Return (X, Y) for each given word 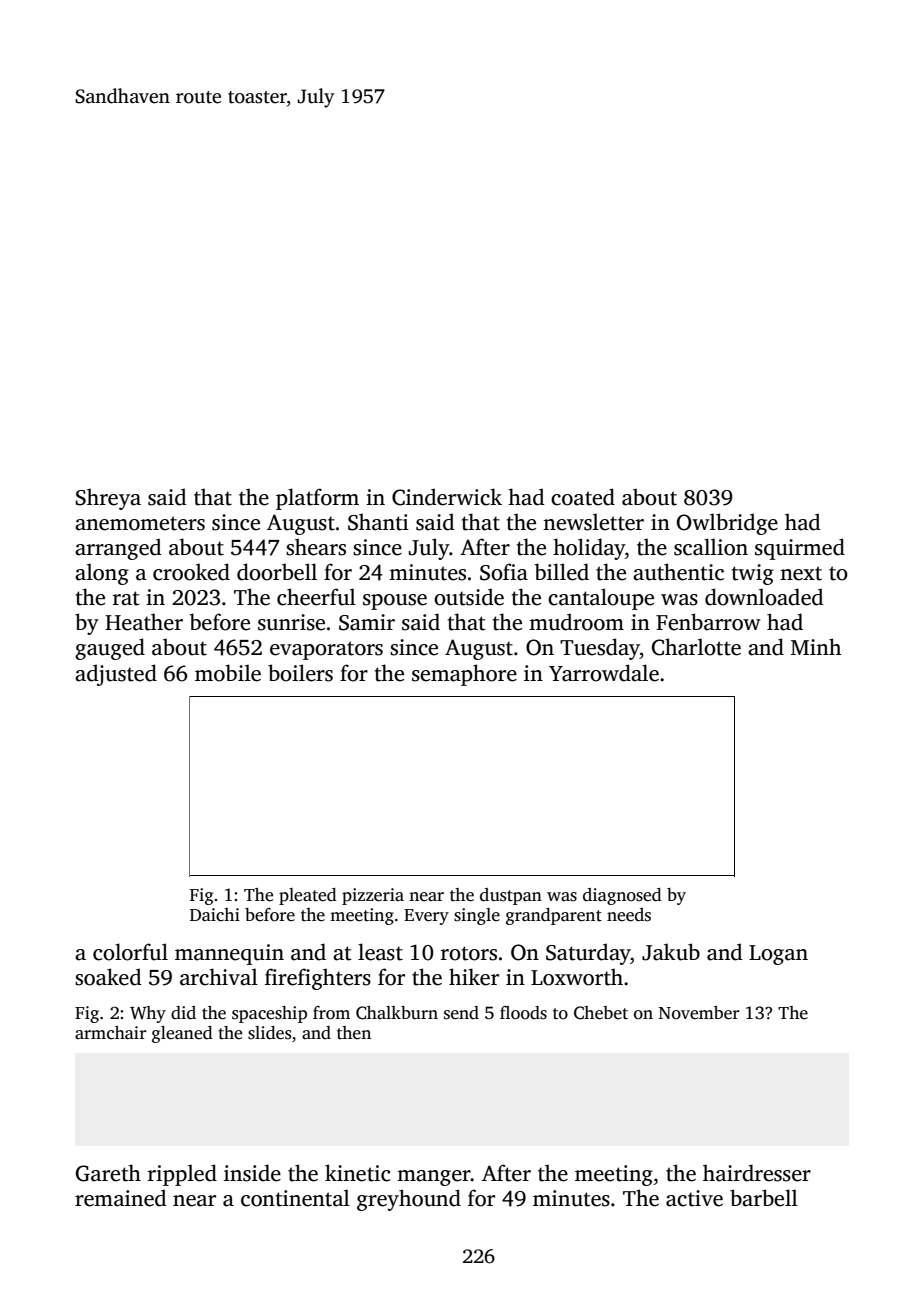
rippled (182, 1175)
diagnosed (622, 896)
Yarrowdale (604, 673)
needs (629, 915)
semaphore (464, 675)
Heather (144, 622)
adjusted (116, 675)
